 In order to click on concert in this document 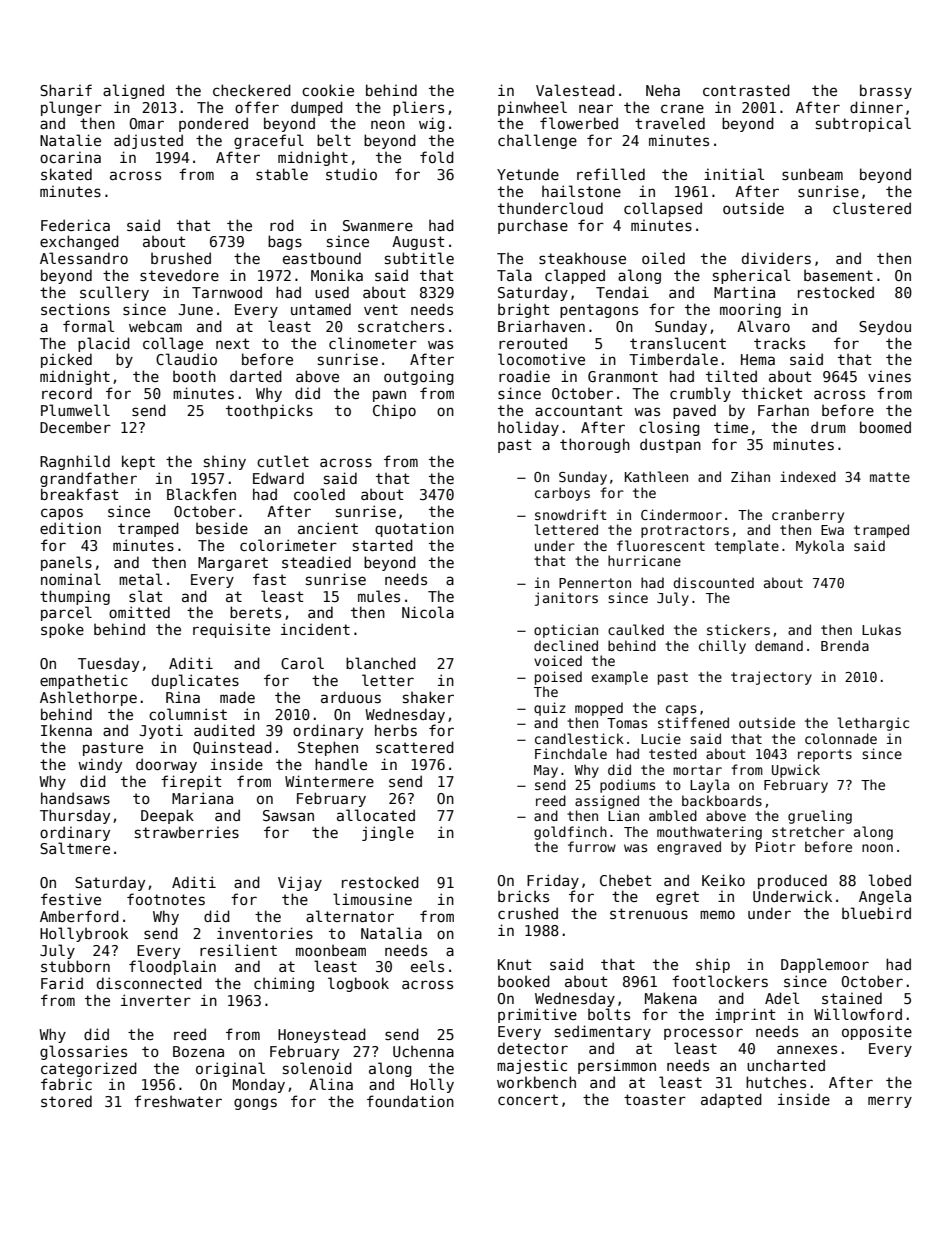, I will do `click(528, 1099)`.
